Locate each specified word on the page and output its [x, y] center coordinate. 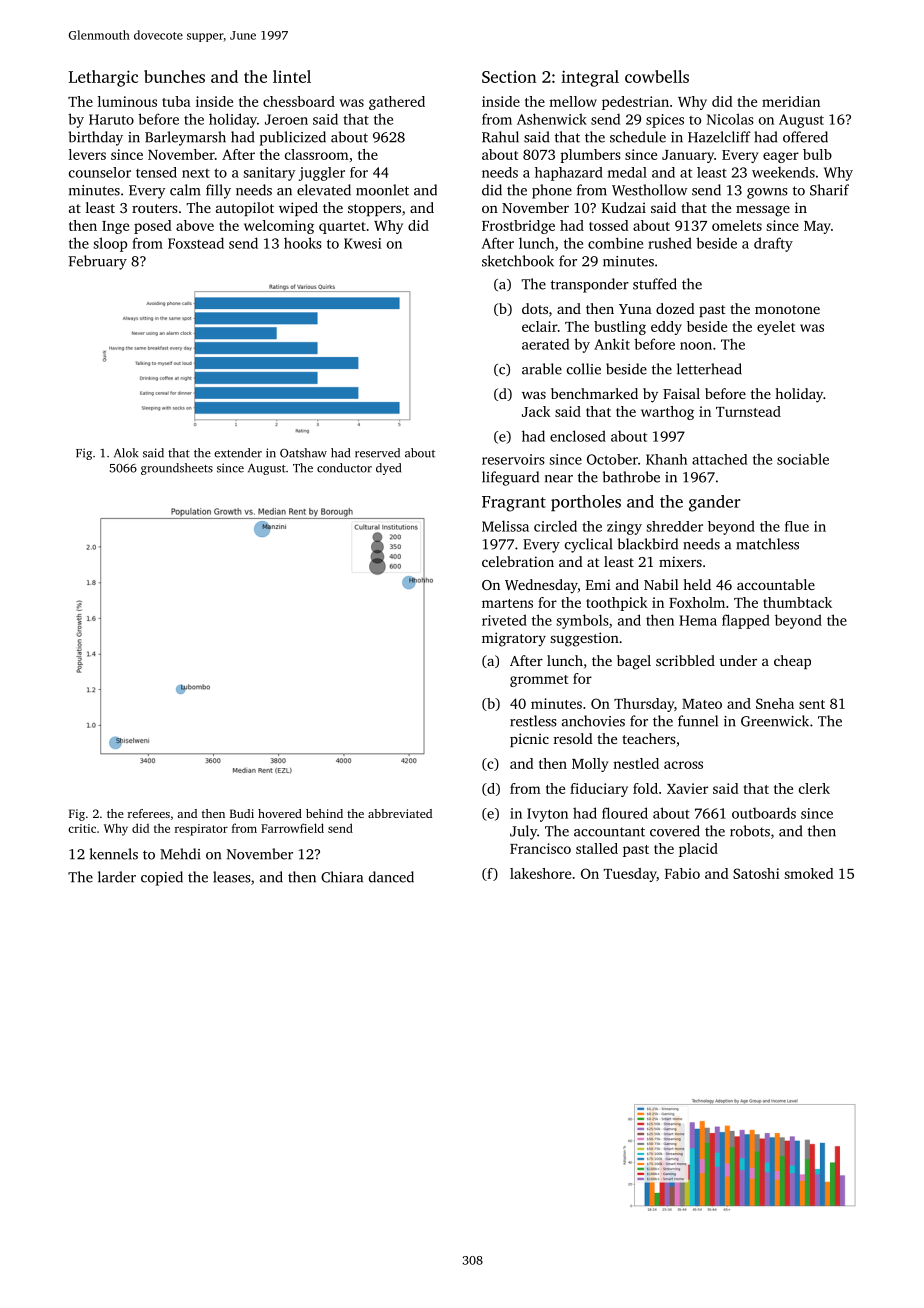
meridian [791, 101]
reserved [377, 453]
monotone [787, 309]
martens [507, 603]
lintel [292, 76]
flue [797, 526]
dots [535, 308]
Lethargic [103, 78]
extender [238, 453]
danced [391, 877]
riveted [504, 620]
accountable [776, 584]
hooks [303, 243]
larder [117, 877]
